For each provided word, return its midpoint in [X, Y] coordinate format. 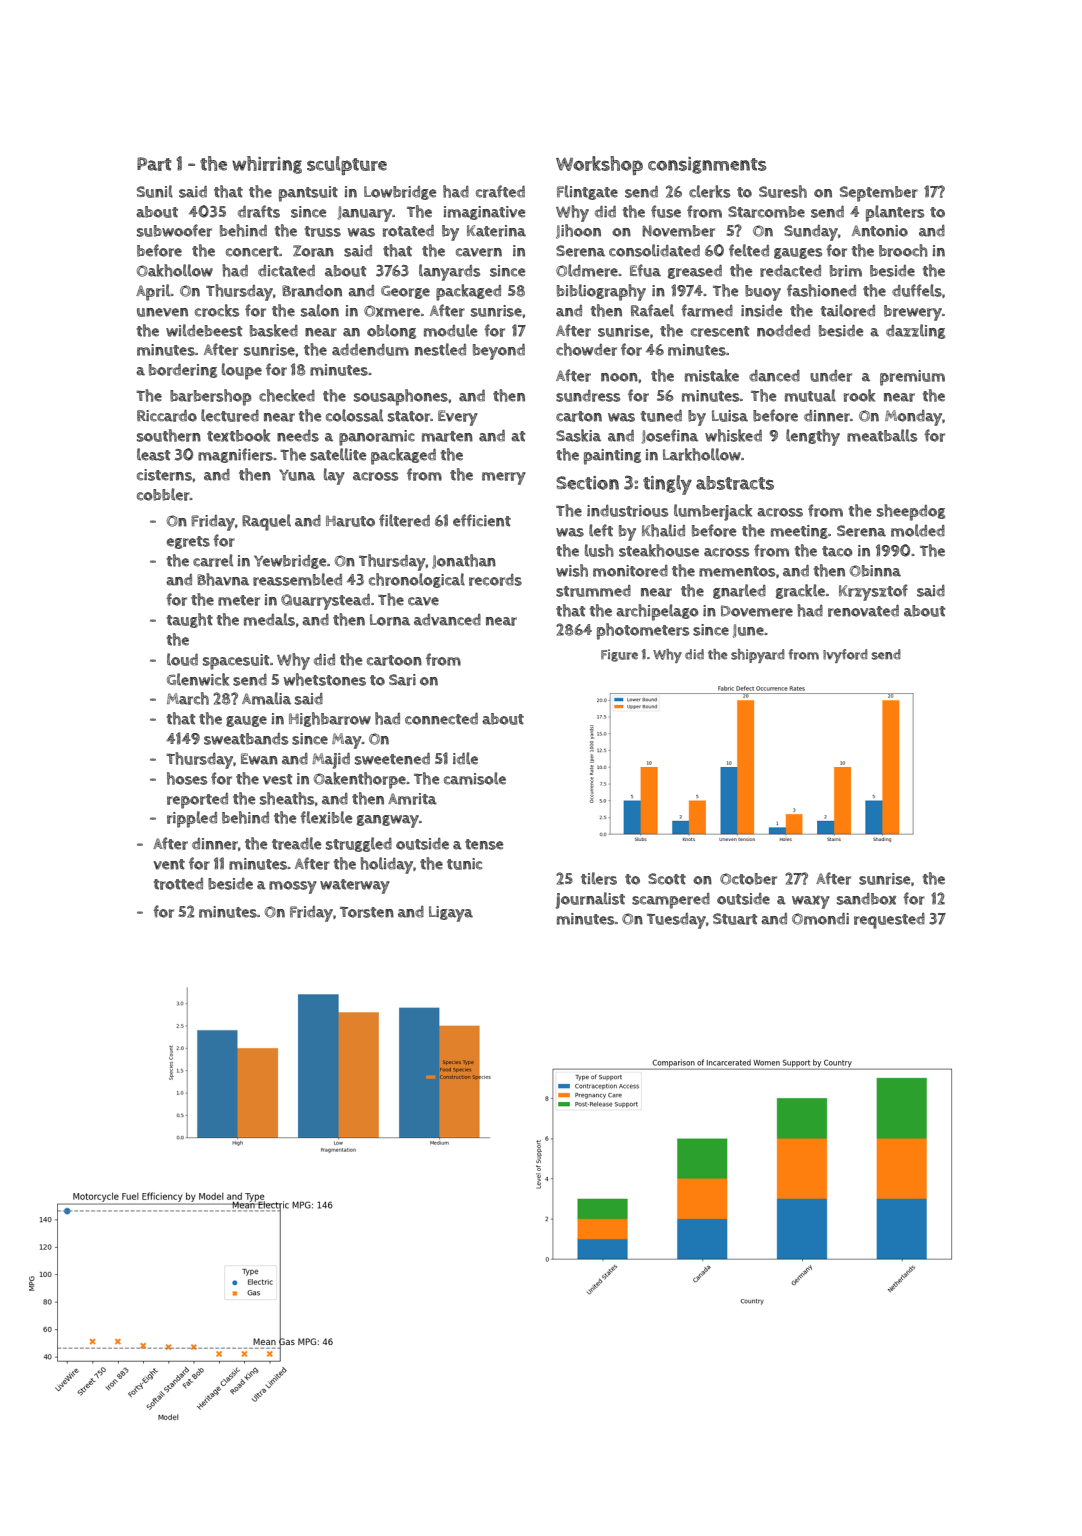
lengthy [813, 437]
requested [889, 921]
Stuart [735, 919]
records [495, 580]
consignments [707, 165]
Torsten [367, 912]
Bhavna [223, 579]
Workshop [599, 165]
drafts [259, 211]
